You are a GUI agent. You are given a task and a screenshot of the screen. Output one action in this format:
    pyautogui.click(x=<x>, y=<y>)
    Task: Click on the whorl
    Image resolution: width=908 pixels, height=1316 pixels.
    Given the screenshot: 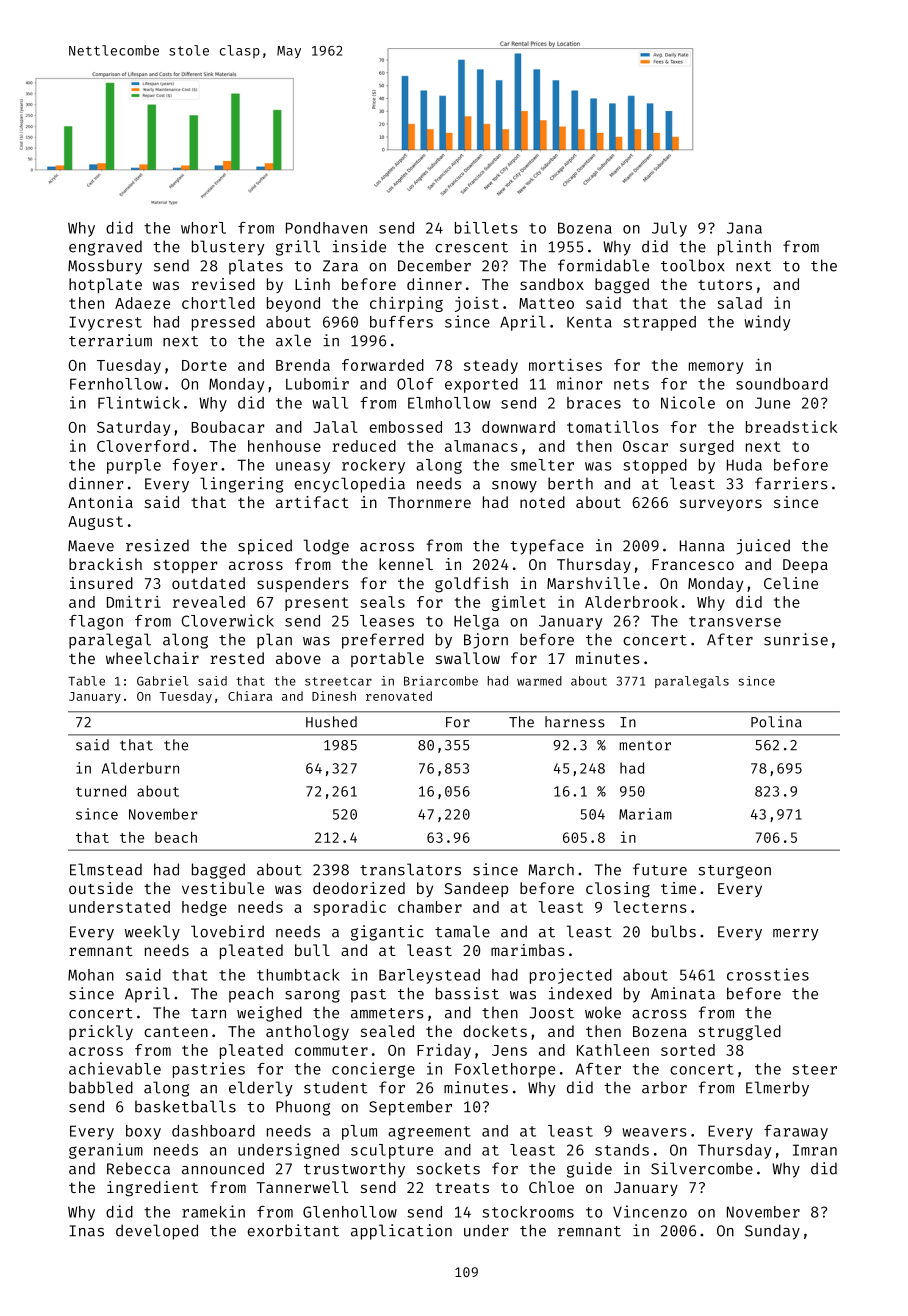 What is the action you would take?
    pyautogui.click(x=203, y=228)
